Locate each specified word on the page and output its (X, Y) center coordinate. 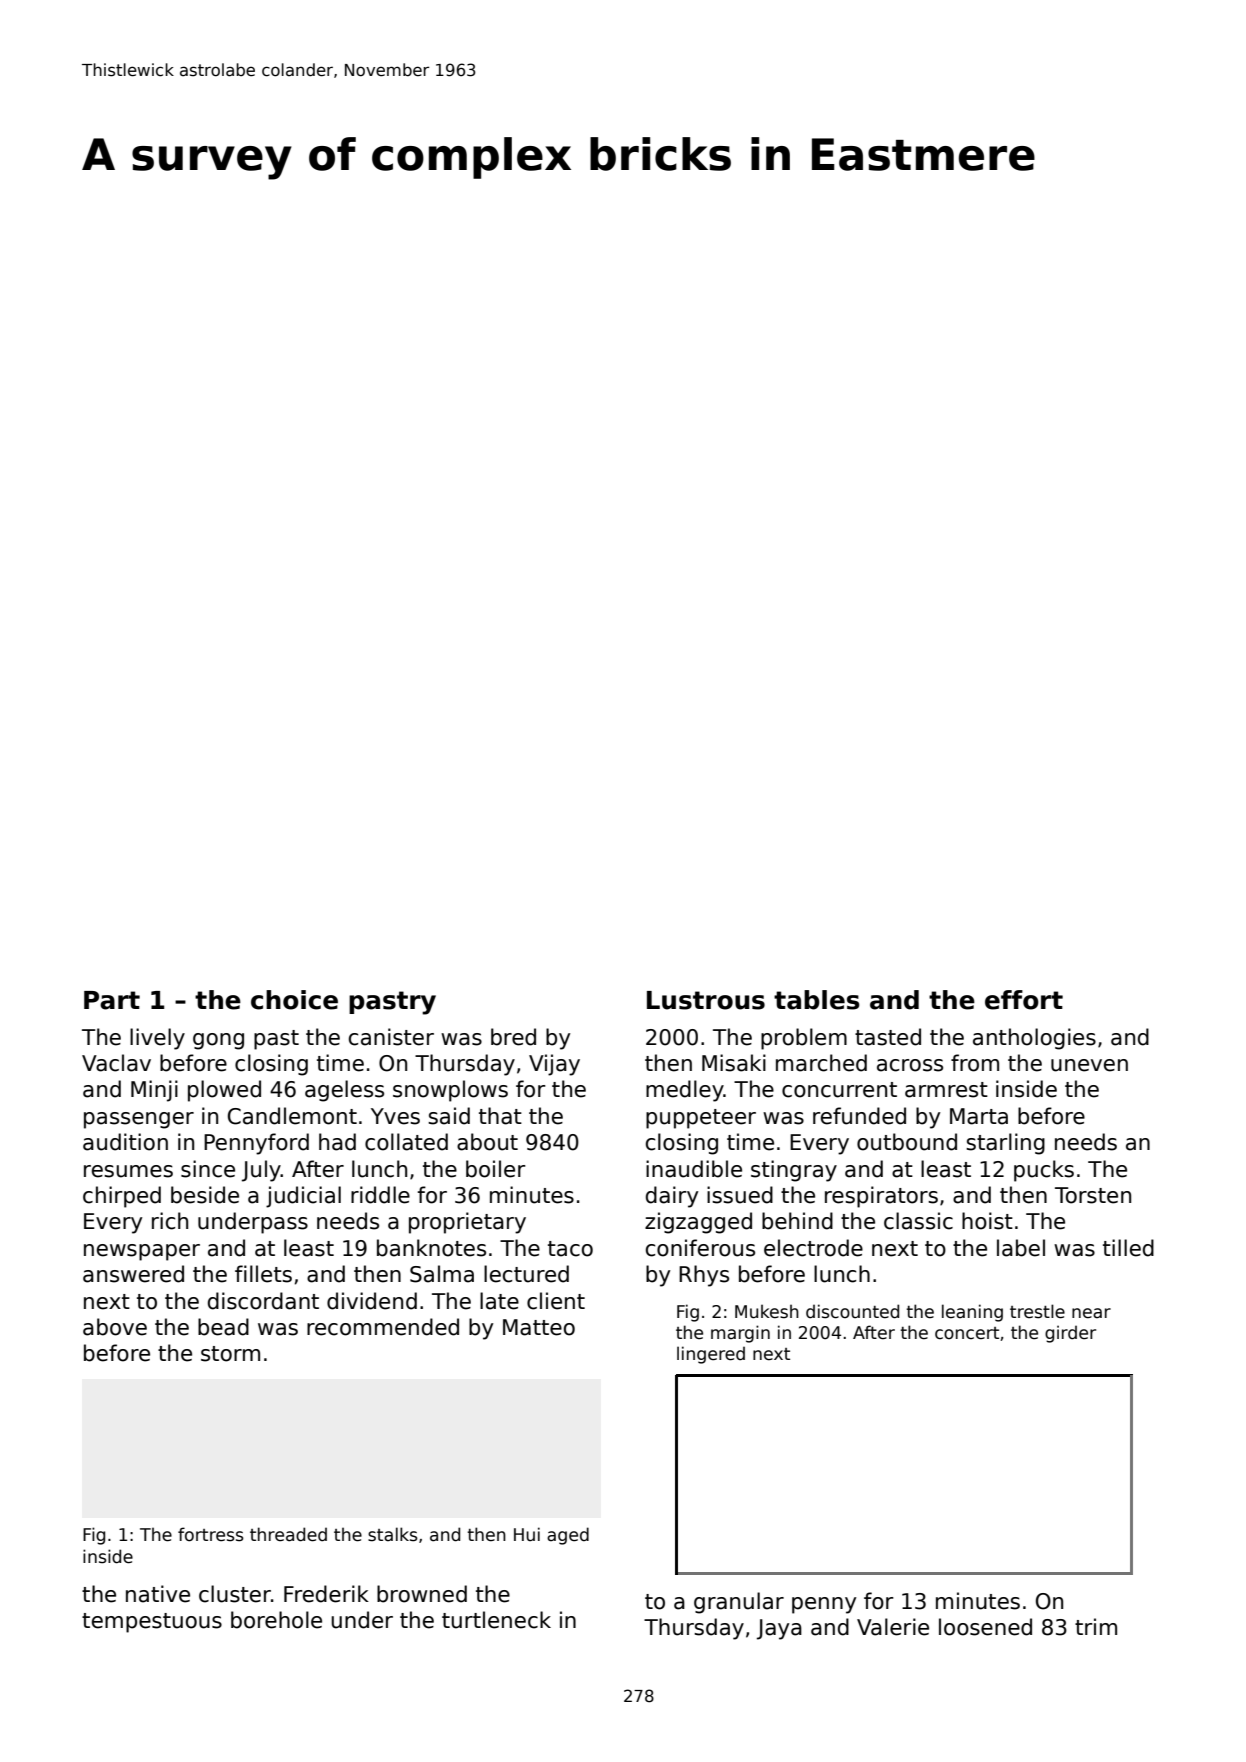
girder (1070, 1334)
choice (294, 1000)
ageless (344, 1091)
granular (739, 1603)
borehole (276, 1620)
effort (1024, 1000)
